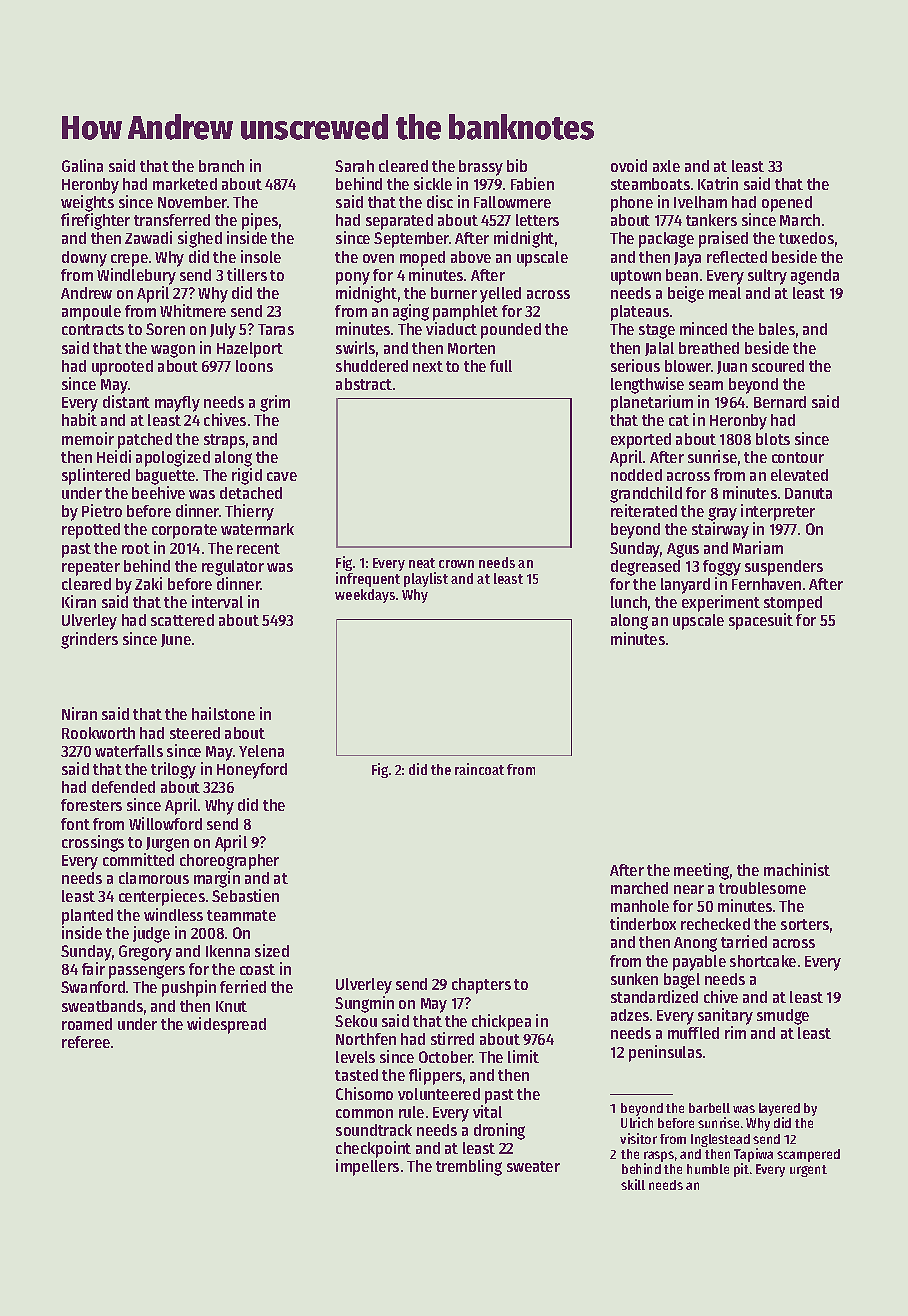 The height and width of the screenshot is (1316, 908). Describe the element at coordinates (479, 769) in the screenshot. I see `raincoat` at that location.
